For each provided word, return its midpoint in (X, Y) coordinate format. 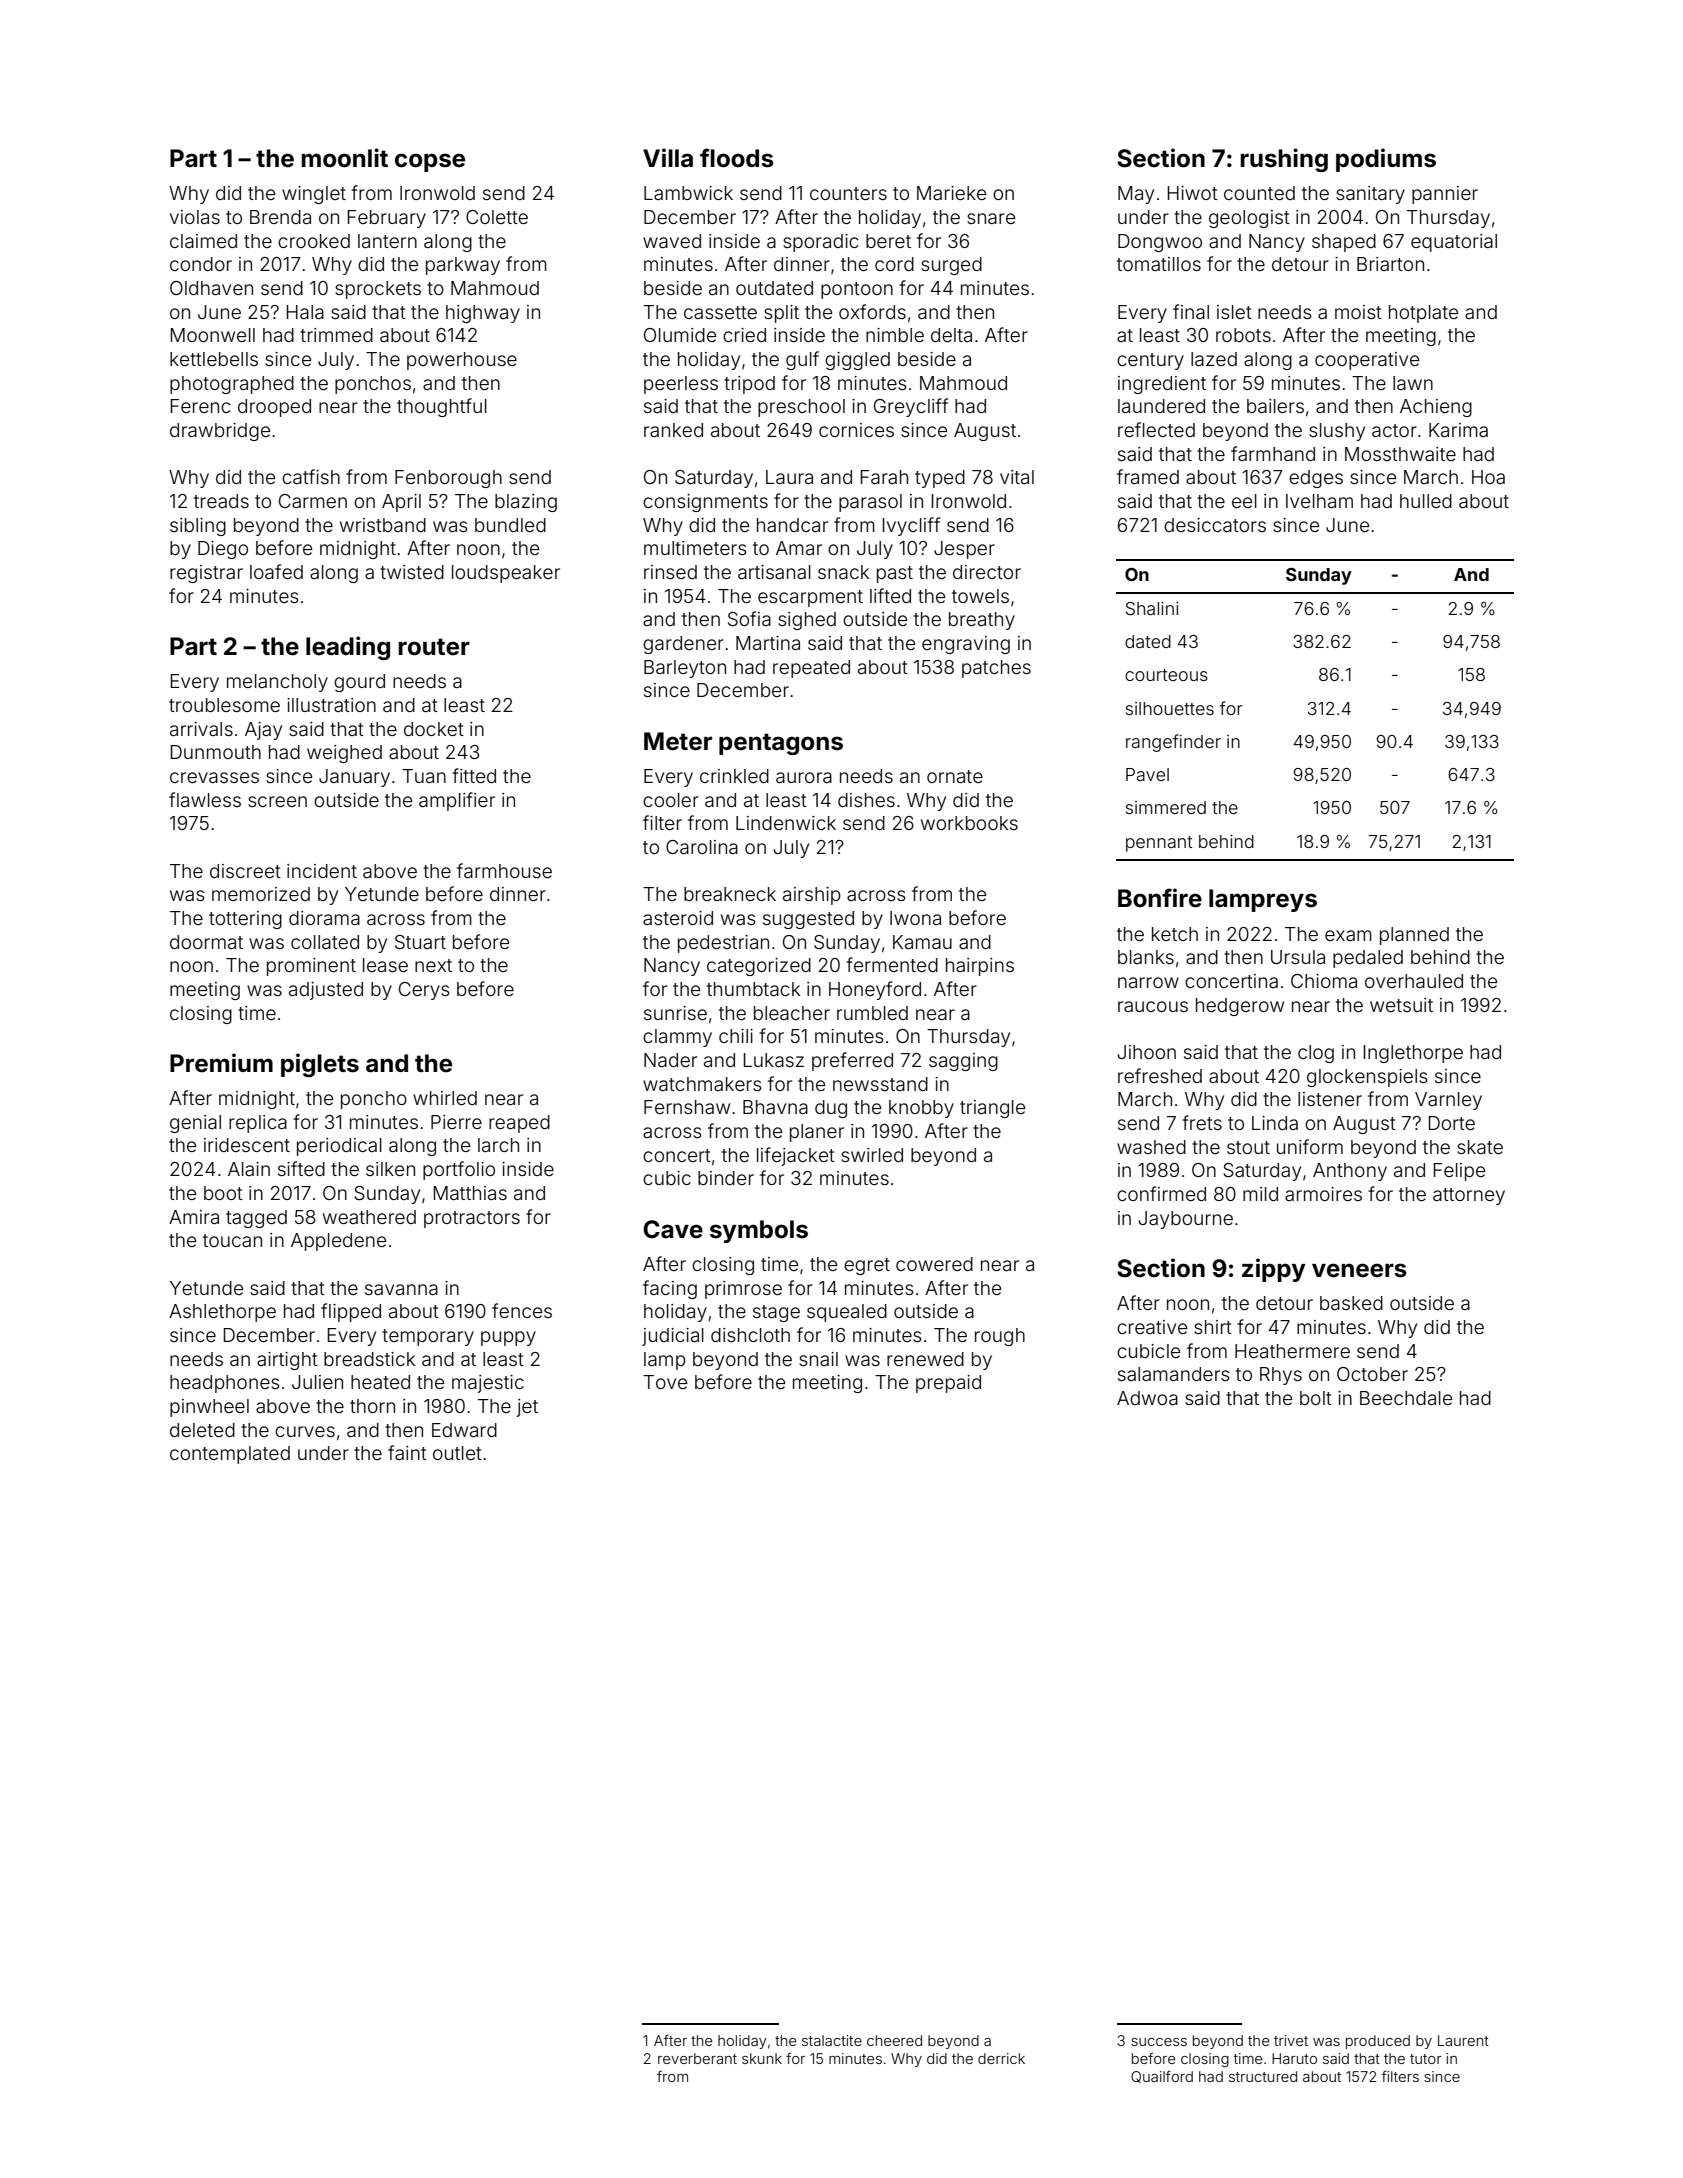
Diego (223, 550)
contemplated (230, 1455)
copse (430, 162)
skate (1480, 1147)
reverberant (697, 2058)
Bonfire (1160, 898)
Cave (673, 1229)
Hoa (1488, 477)
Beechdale (1406, 1398)
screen (277, 801)
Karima (1458, 430)
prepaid (948, 1384)
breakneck (730, 894)
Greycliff (911, 407)
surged (951, 266)
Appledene (338, 1242)
